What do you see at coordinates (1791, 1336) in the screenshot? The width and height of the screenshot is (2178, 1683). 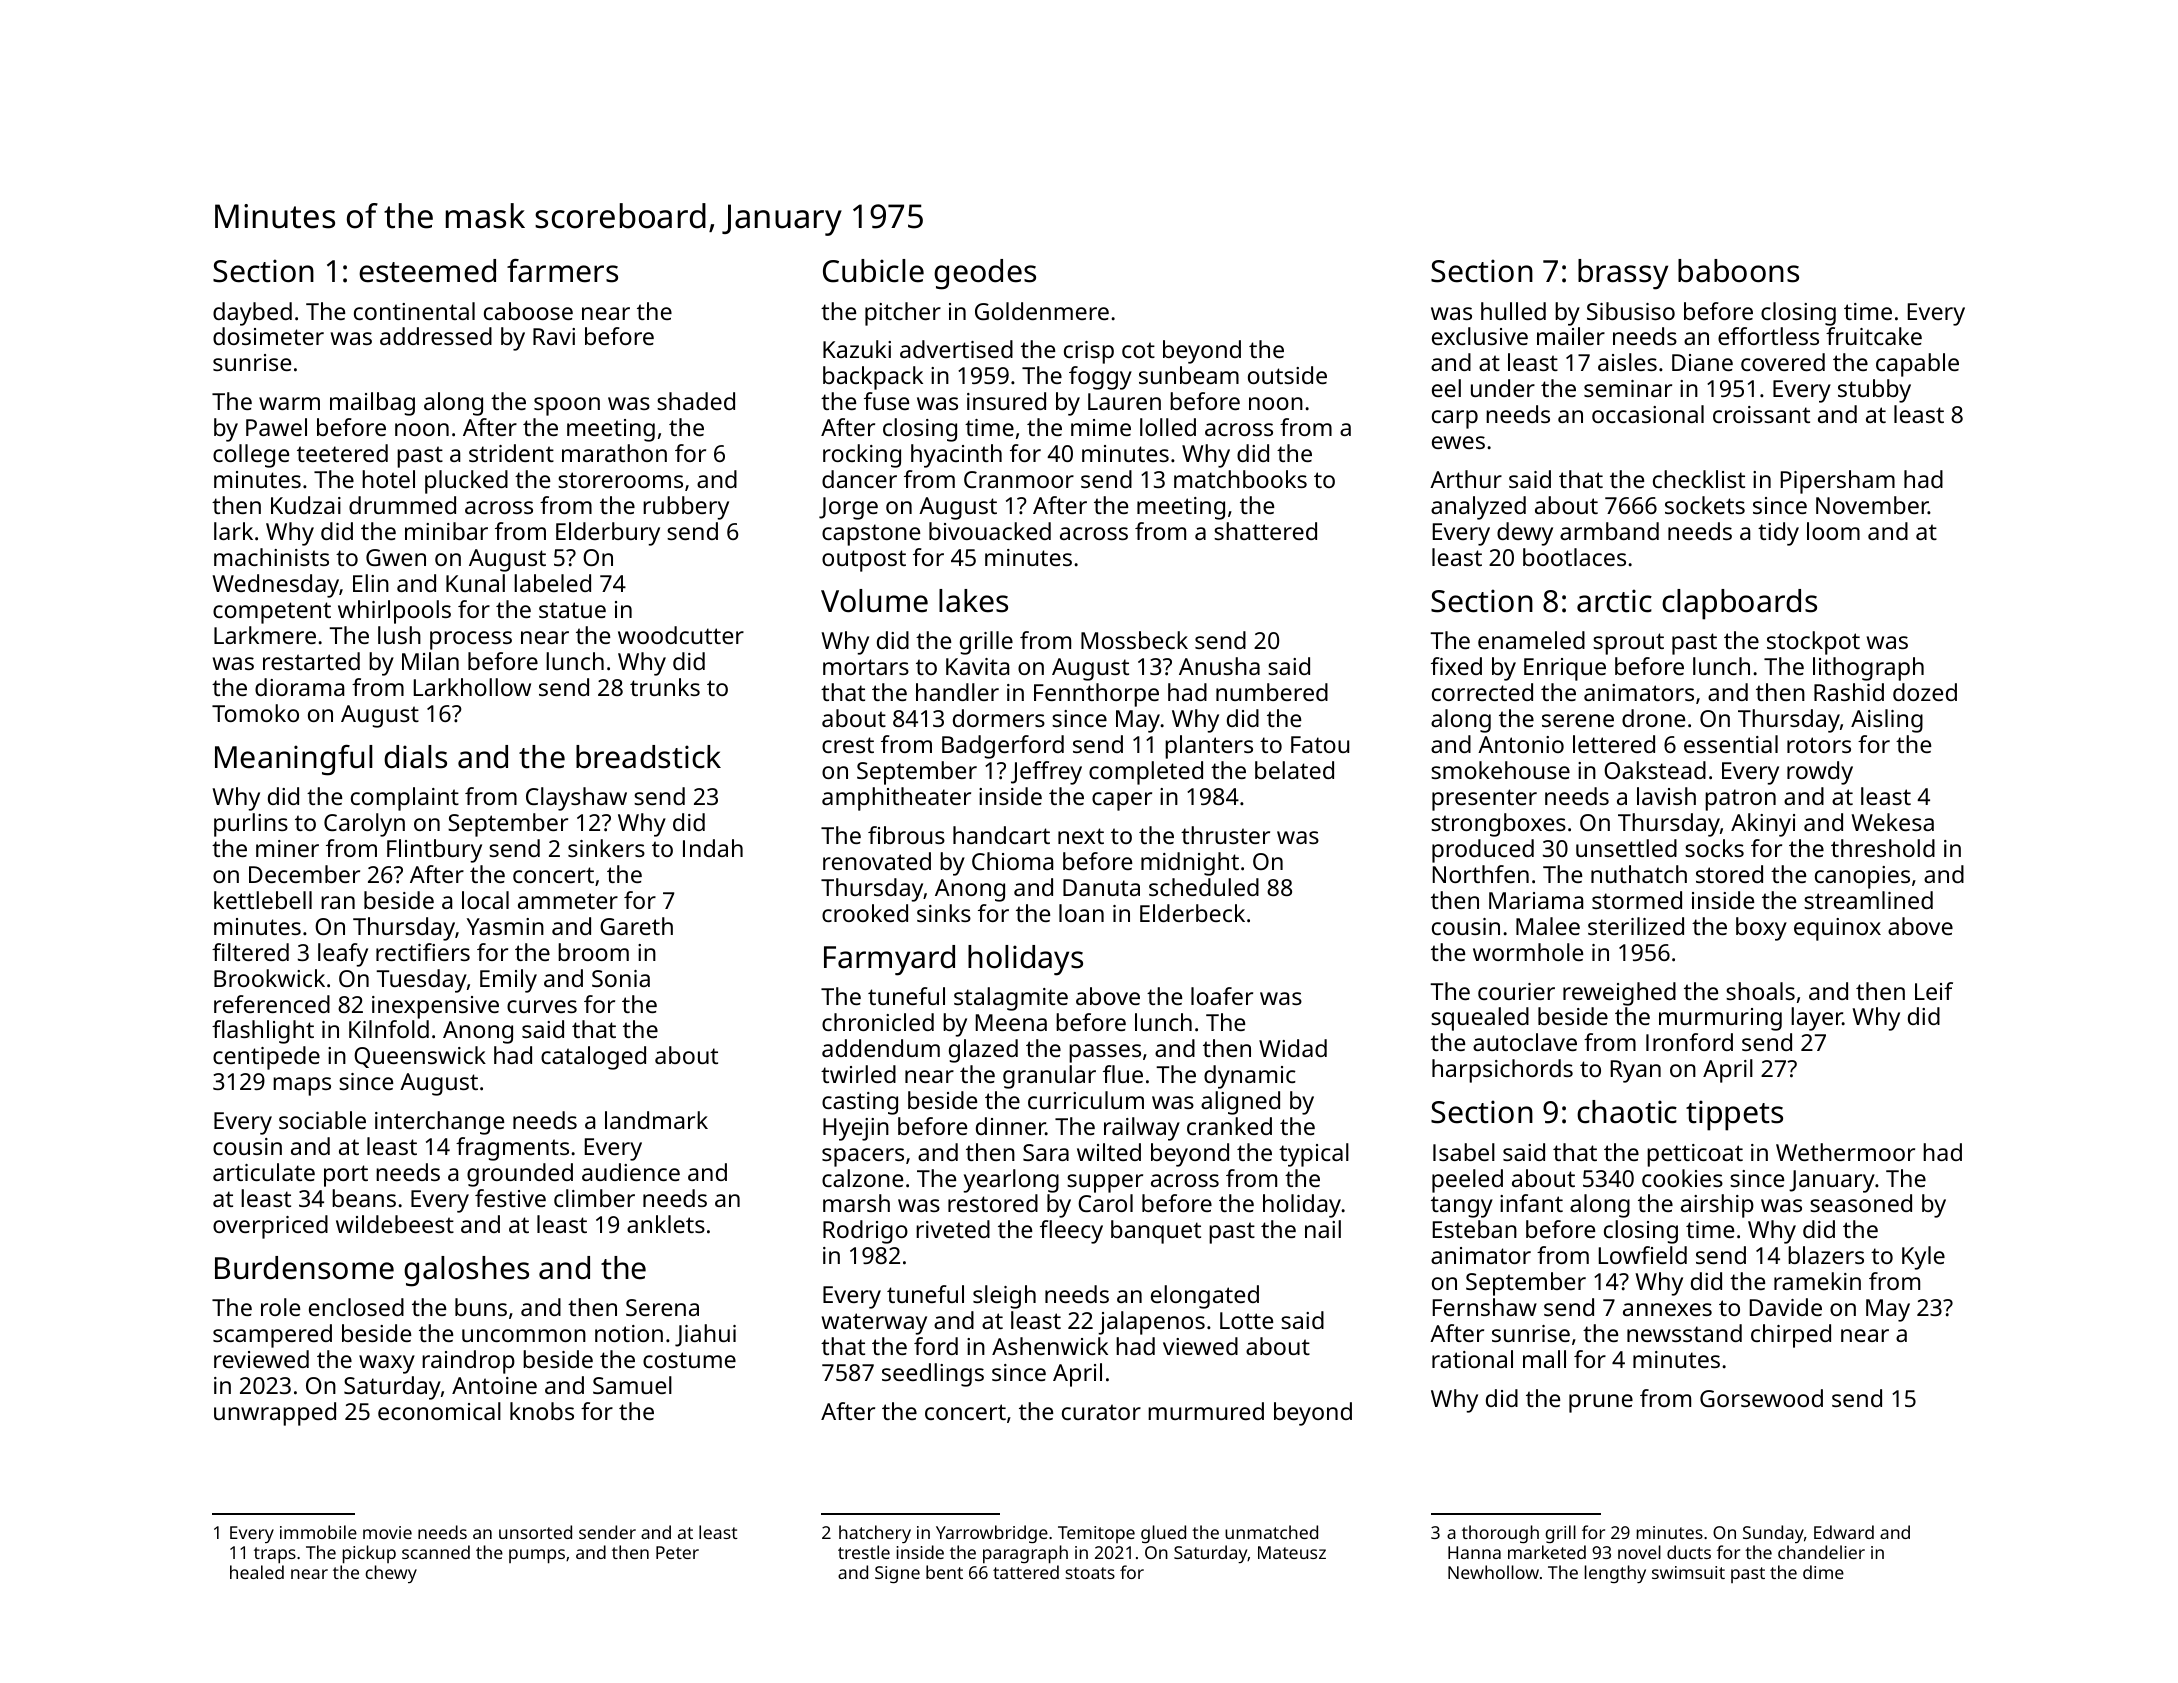 I see `chirped` at bounding box center [1791, 1336].
